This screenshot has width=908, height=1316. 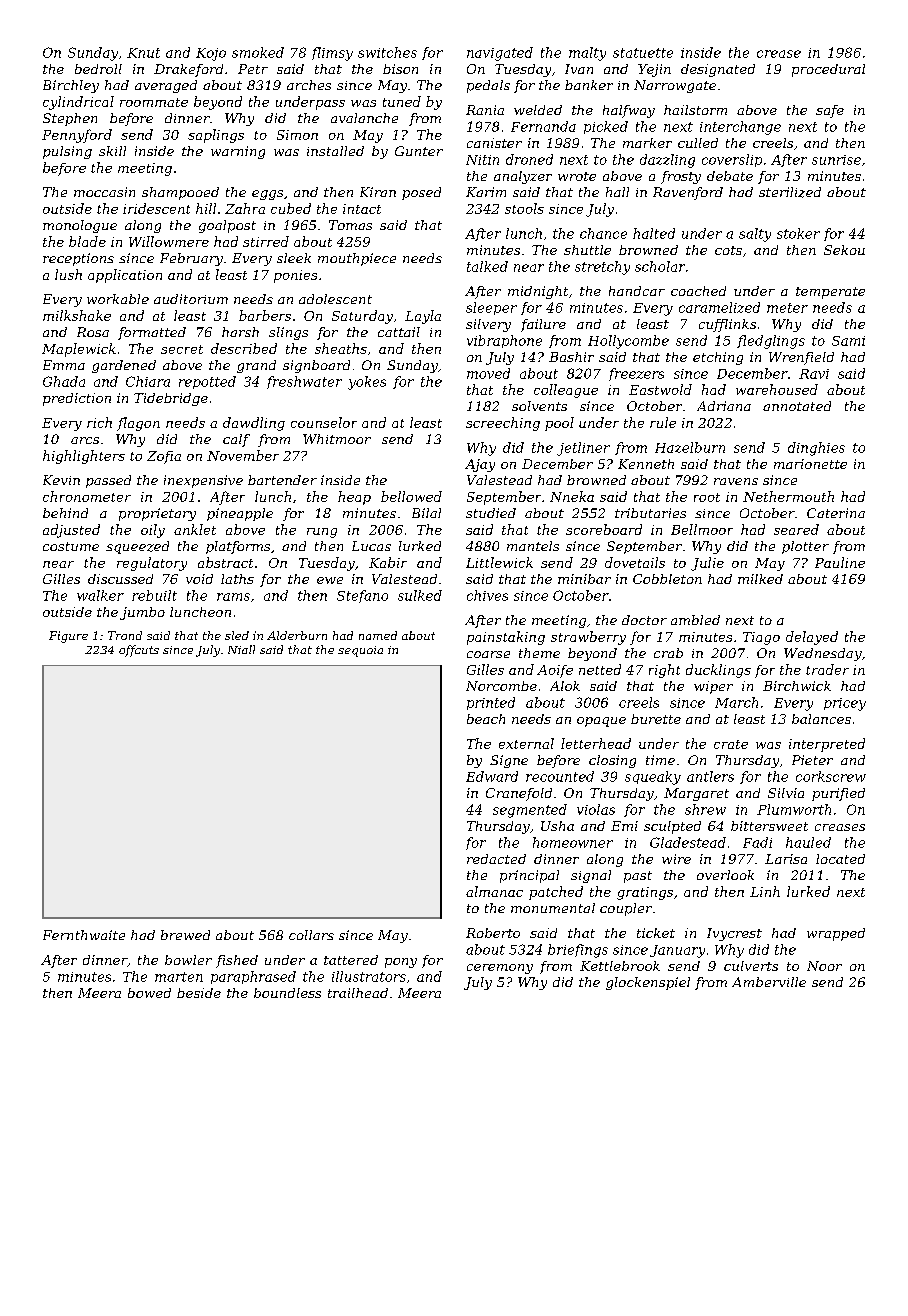 I want to click on ravens, so click(x=736, y=481).
